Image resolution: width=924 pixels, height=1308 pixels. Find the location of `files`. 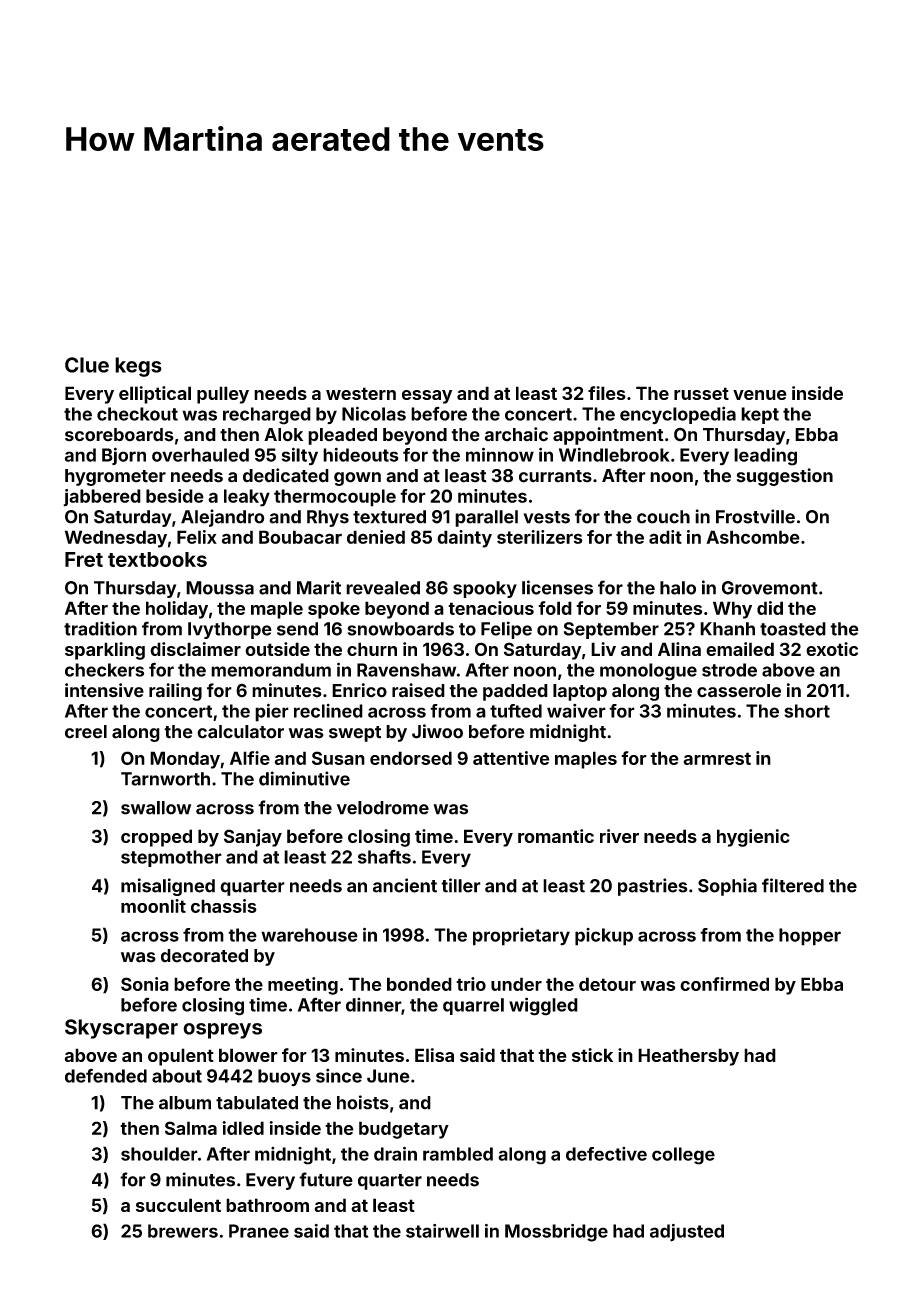

files is located at coordinates (607, 393).
